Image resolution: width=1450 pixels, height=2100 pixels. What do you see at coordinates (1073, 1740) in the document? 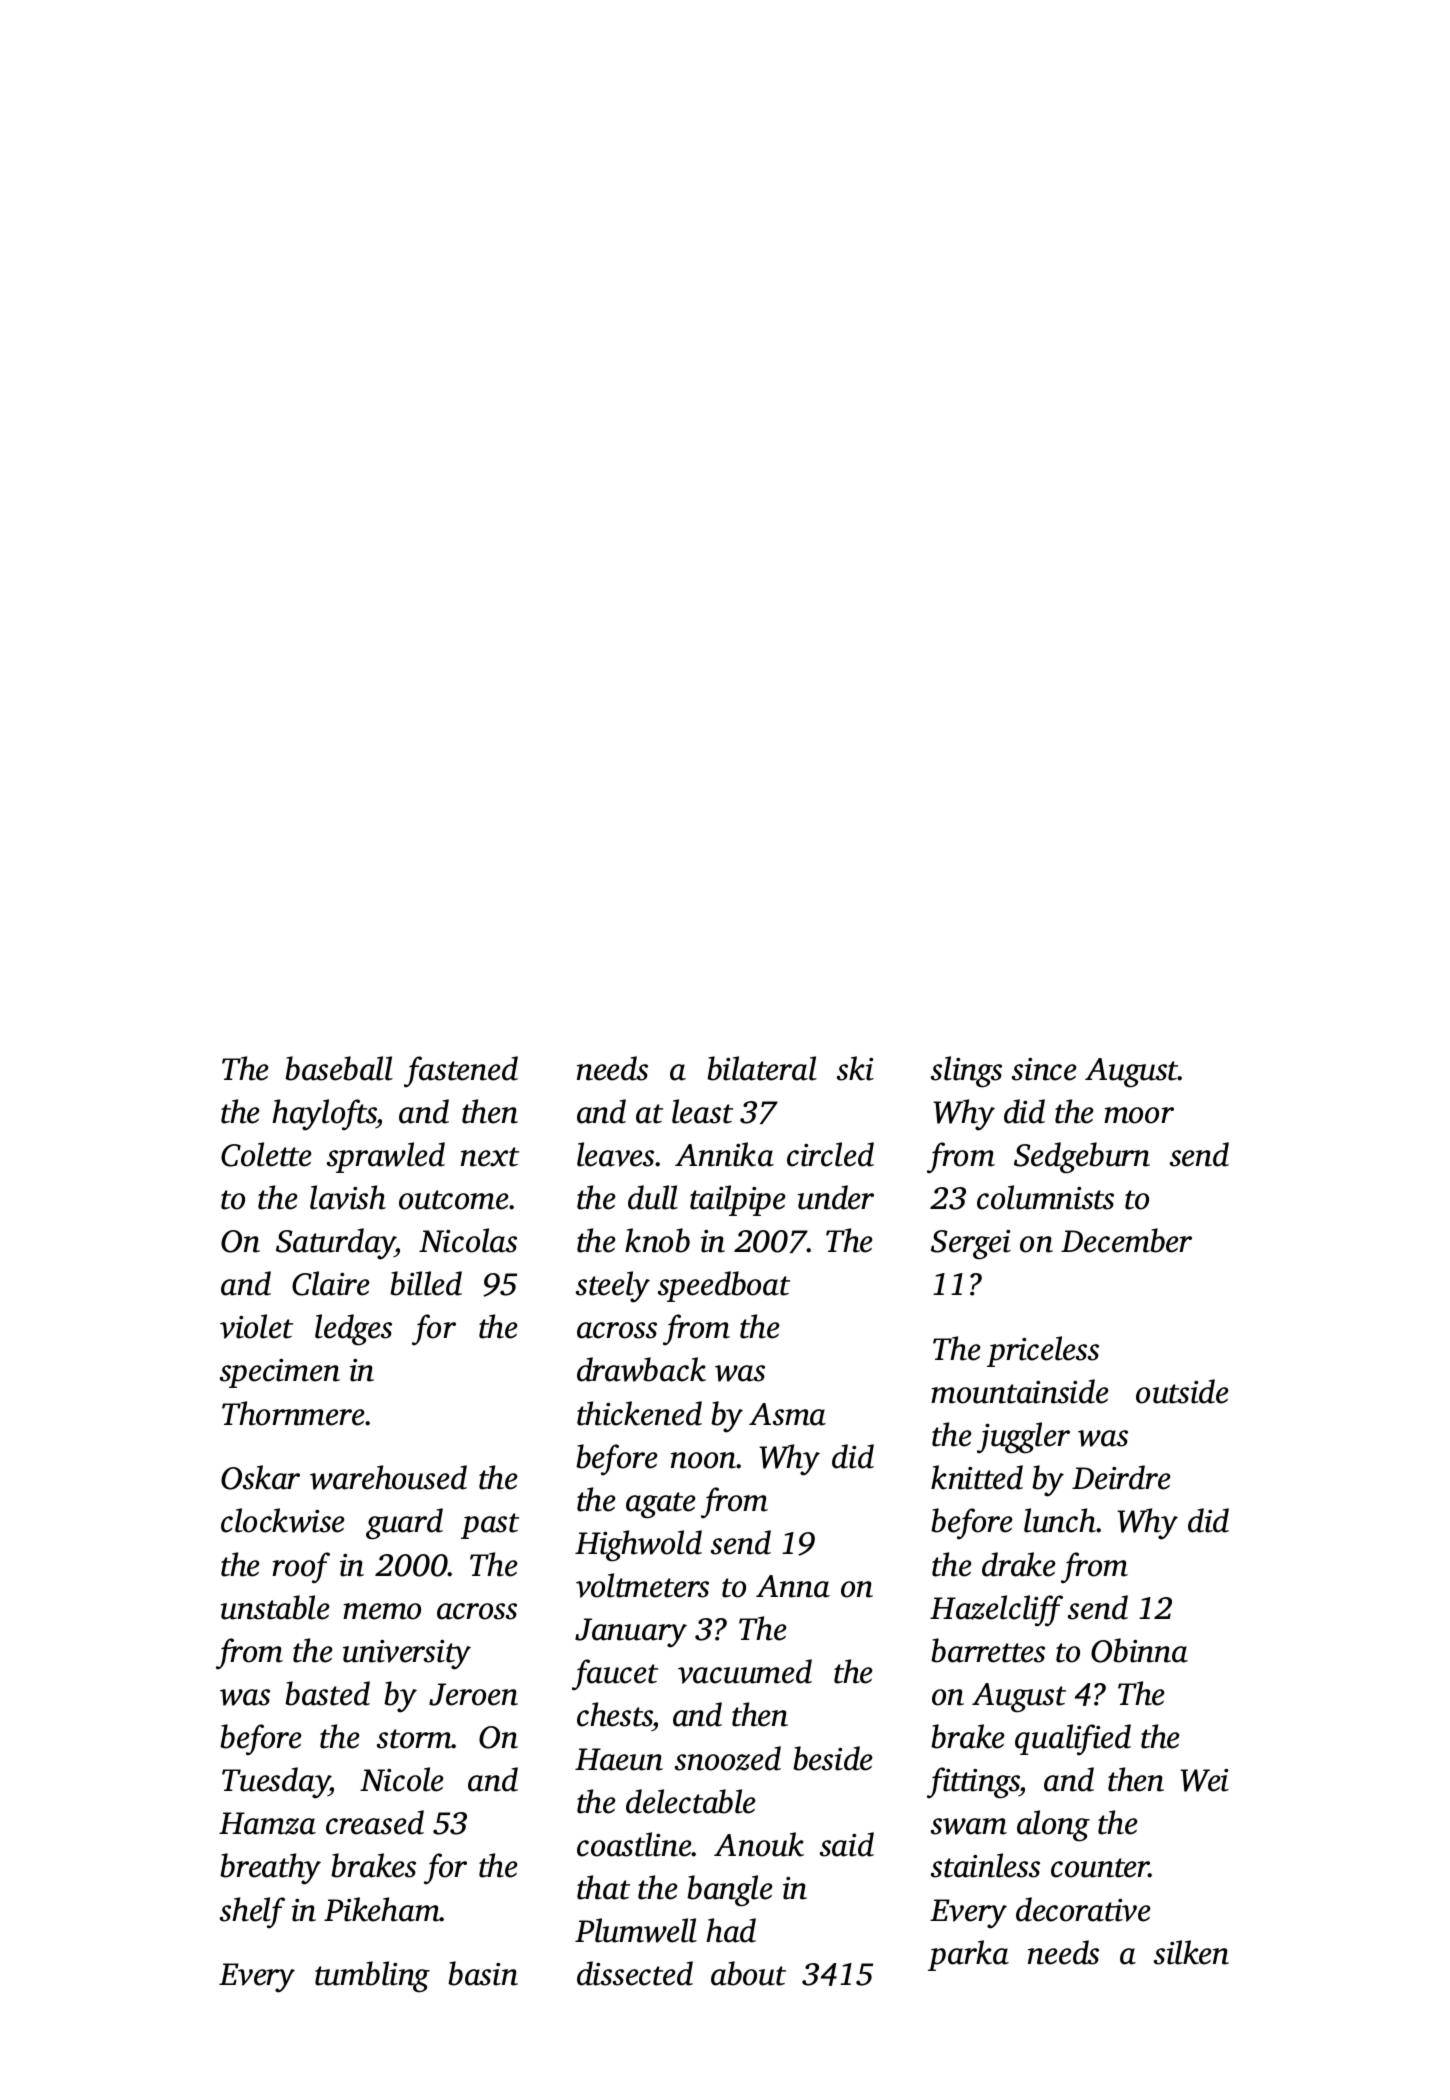
I see `qualified` at bounding box center [1073, 1740].
